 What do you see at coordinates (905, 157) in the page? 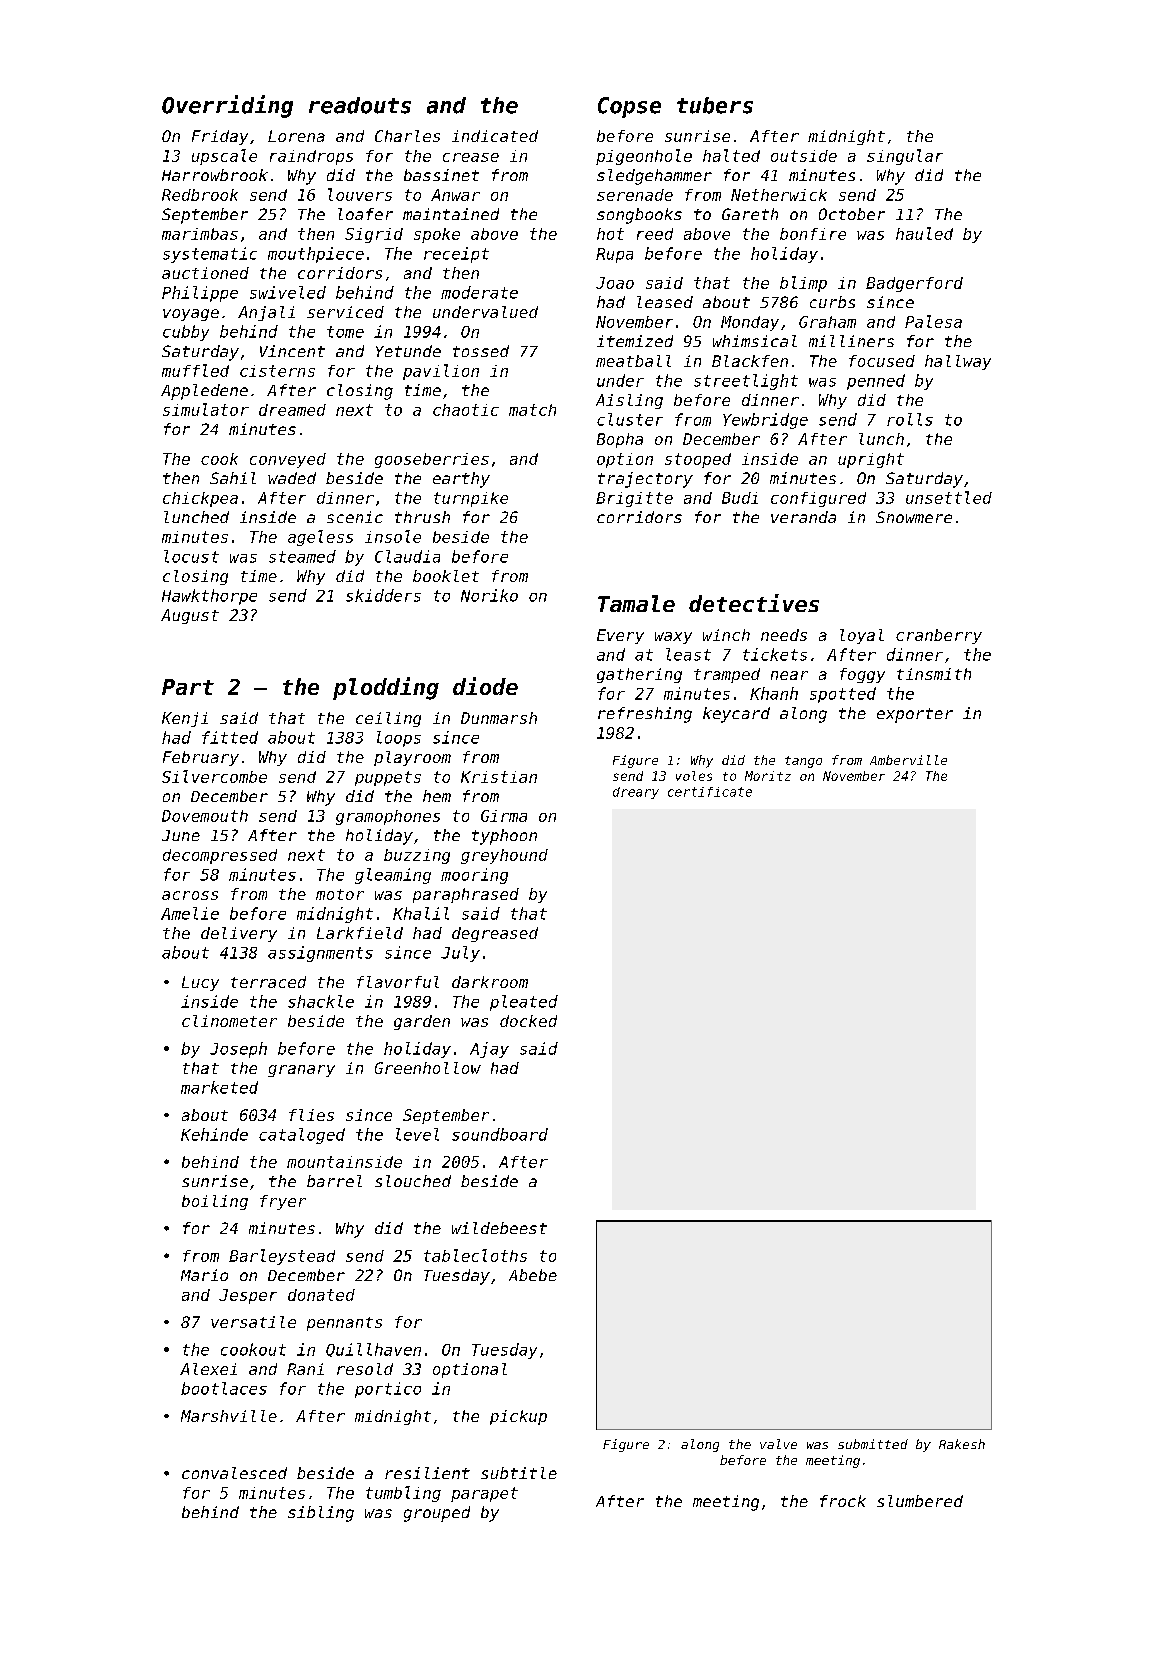
I see `singular` at bounding box center [905, 157].
